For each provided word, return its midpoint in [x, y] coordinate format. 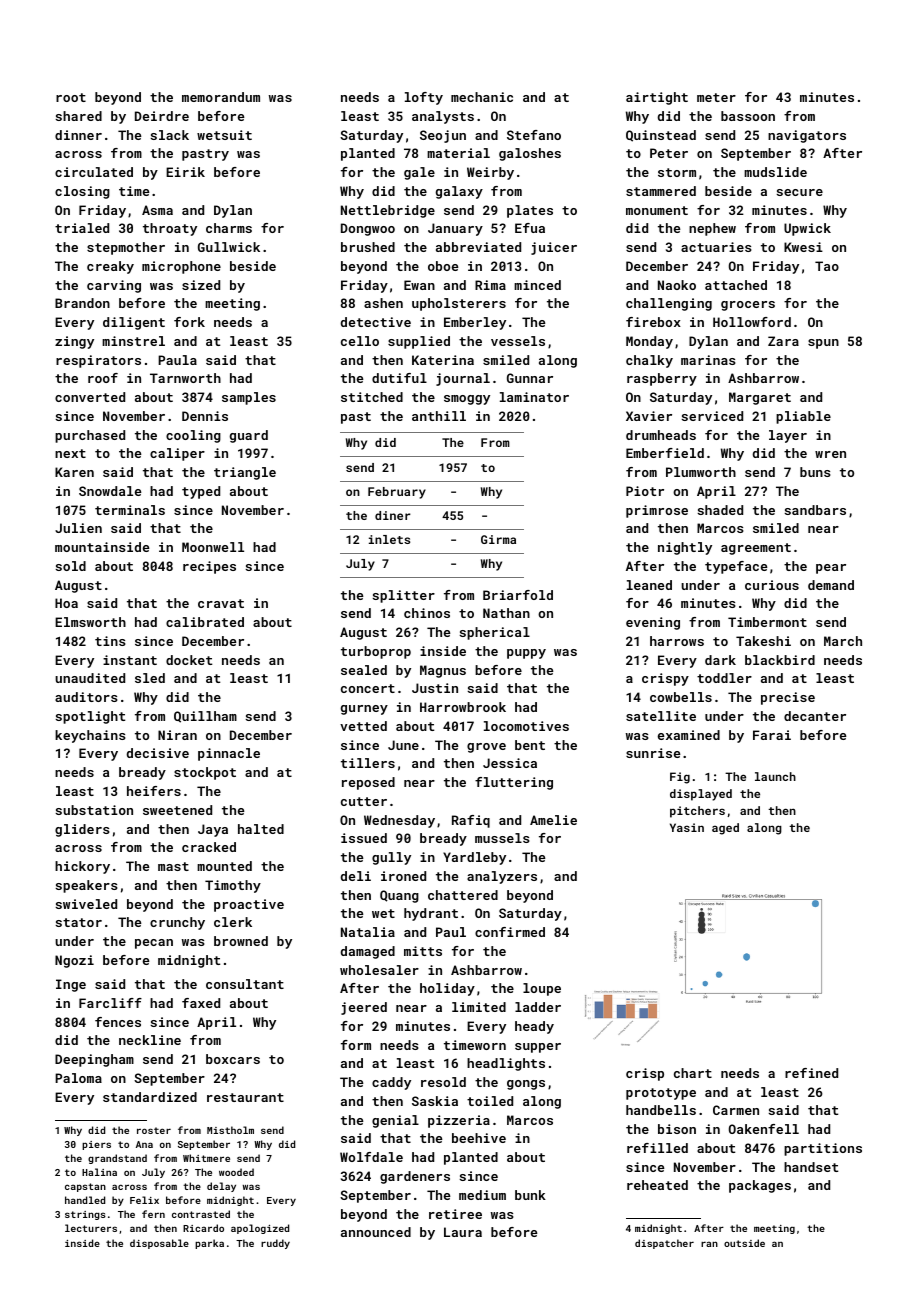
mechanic [482, 97]
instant [130, 660]
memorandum [221, 97]
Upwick [807, 229]
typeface [736, 567]
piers [96, 1145]
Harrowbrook [463, 707]
